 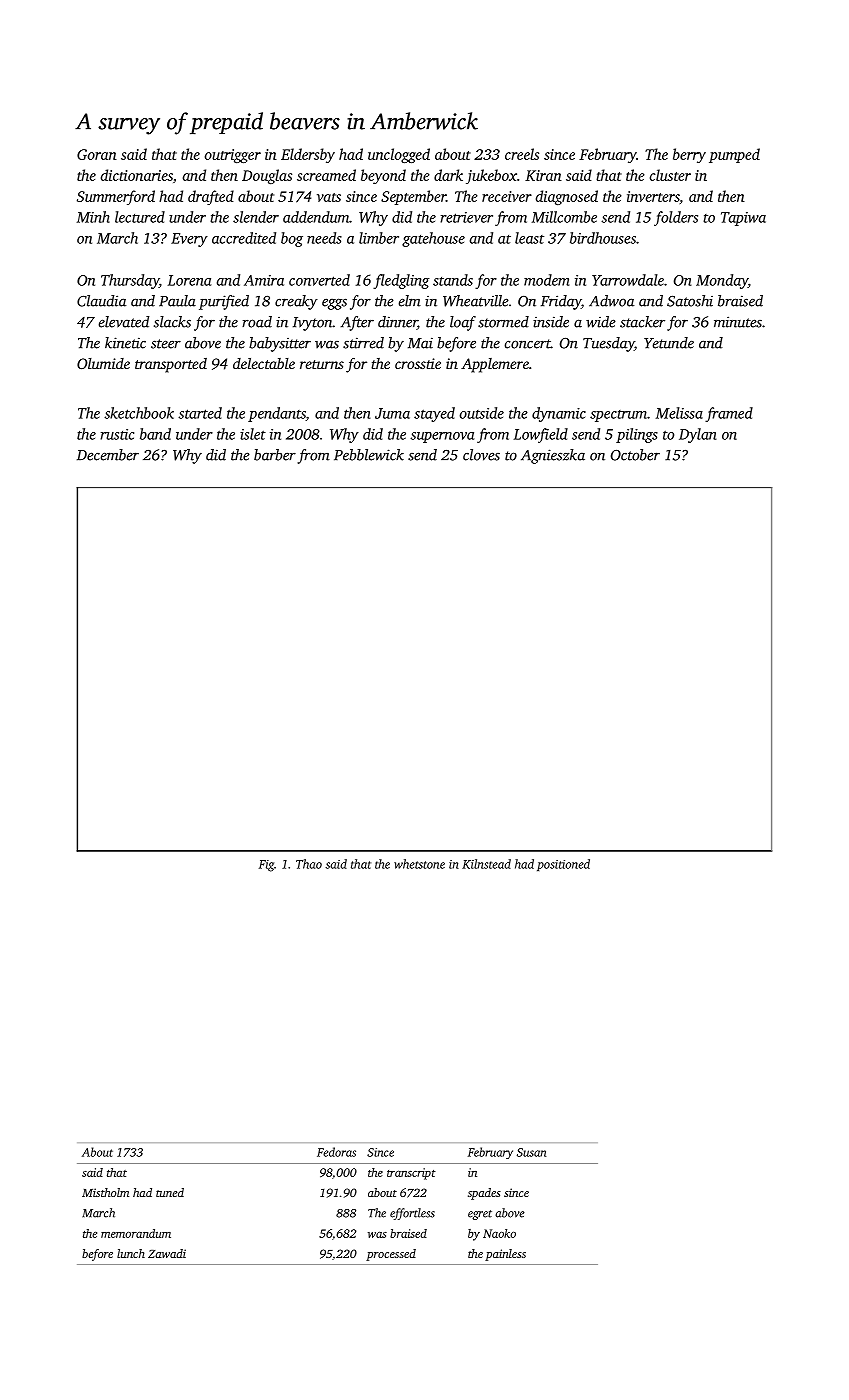 What do you see at coordinates (481, 455) in the document?
I see `cloves` at bounding box center [481, 455].
